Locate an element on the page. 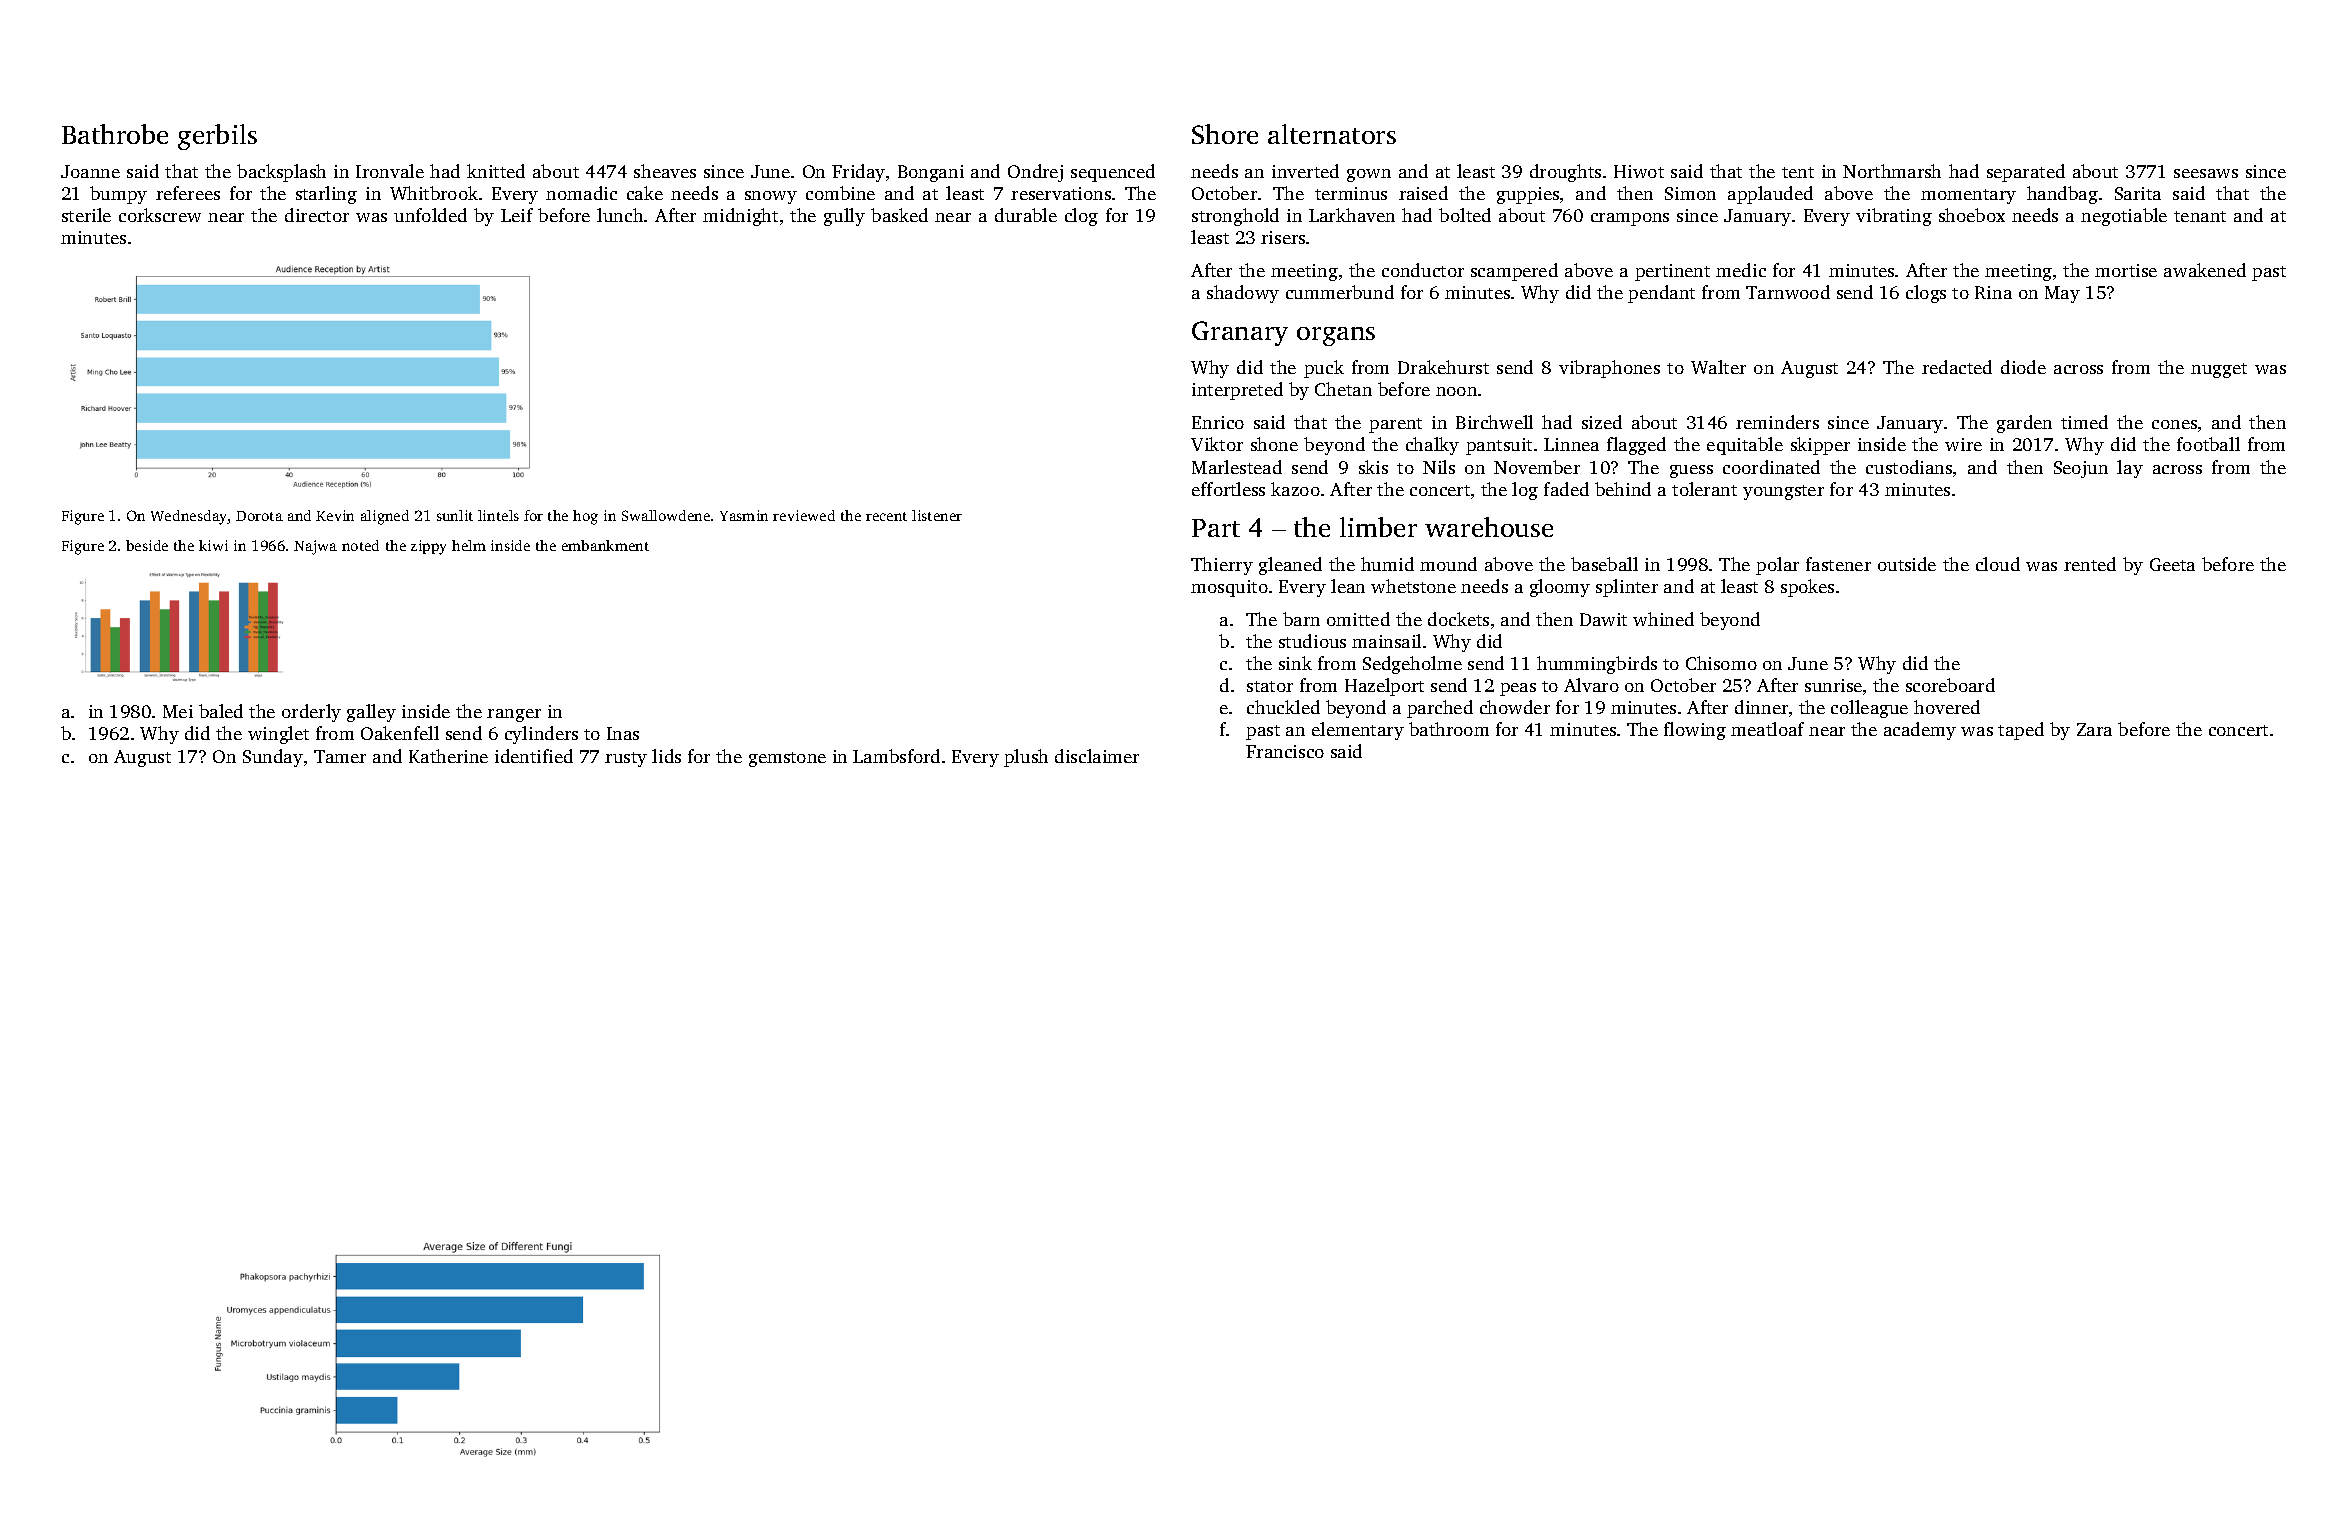 The width and height of the image is (2348, 1519). alternators is located at coordinates (1332, 134).
